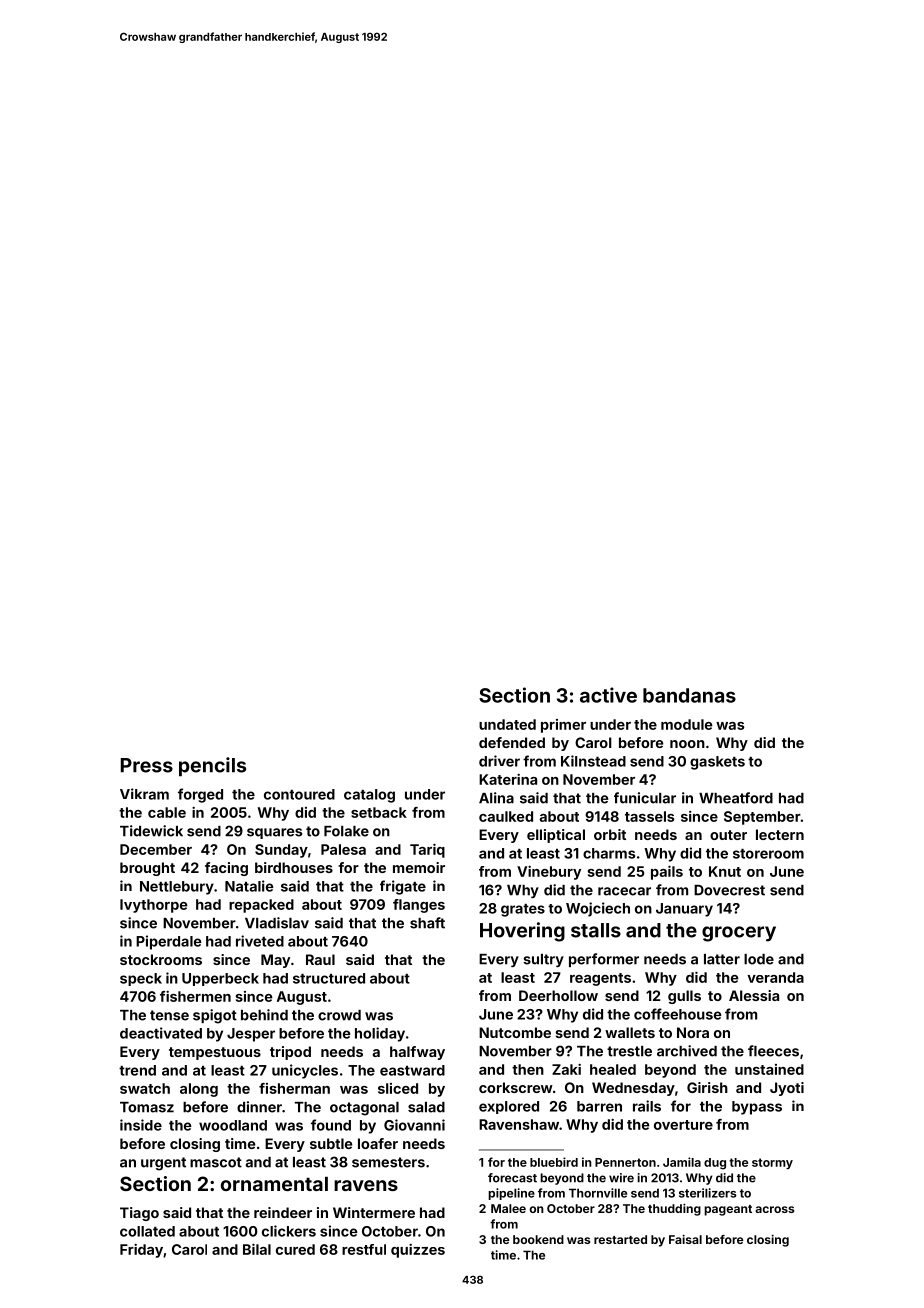 This page has width=924, height=1308. I want to click on ornamental, so click(274, 1184).
